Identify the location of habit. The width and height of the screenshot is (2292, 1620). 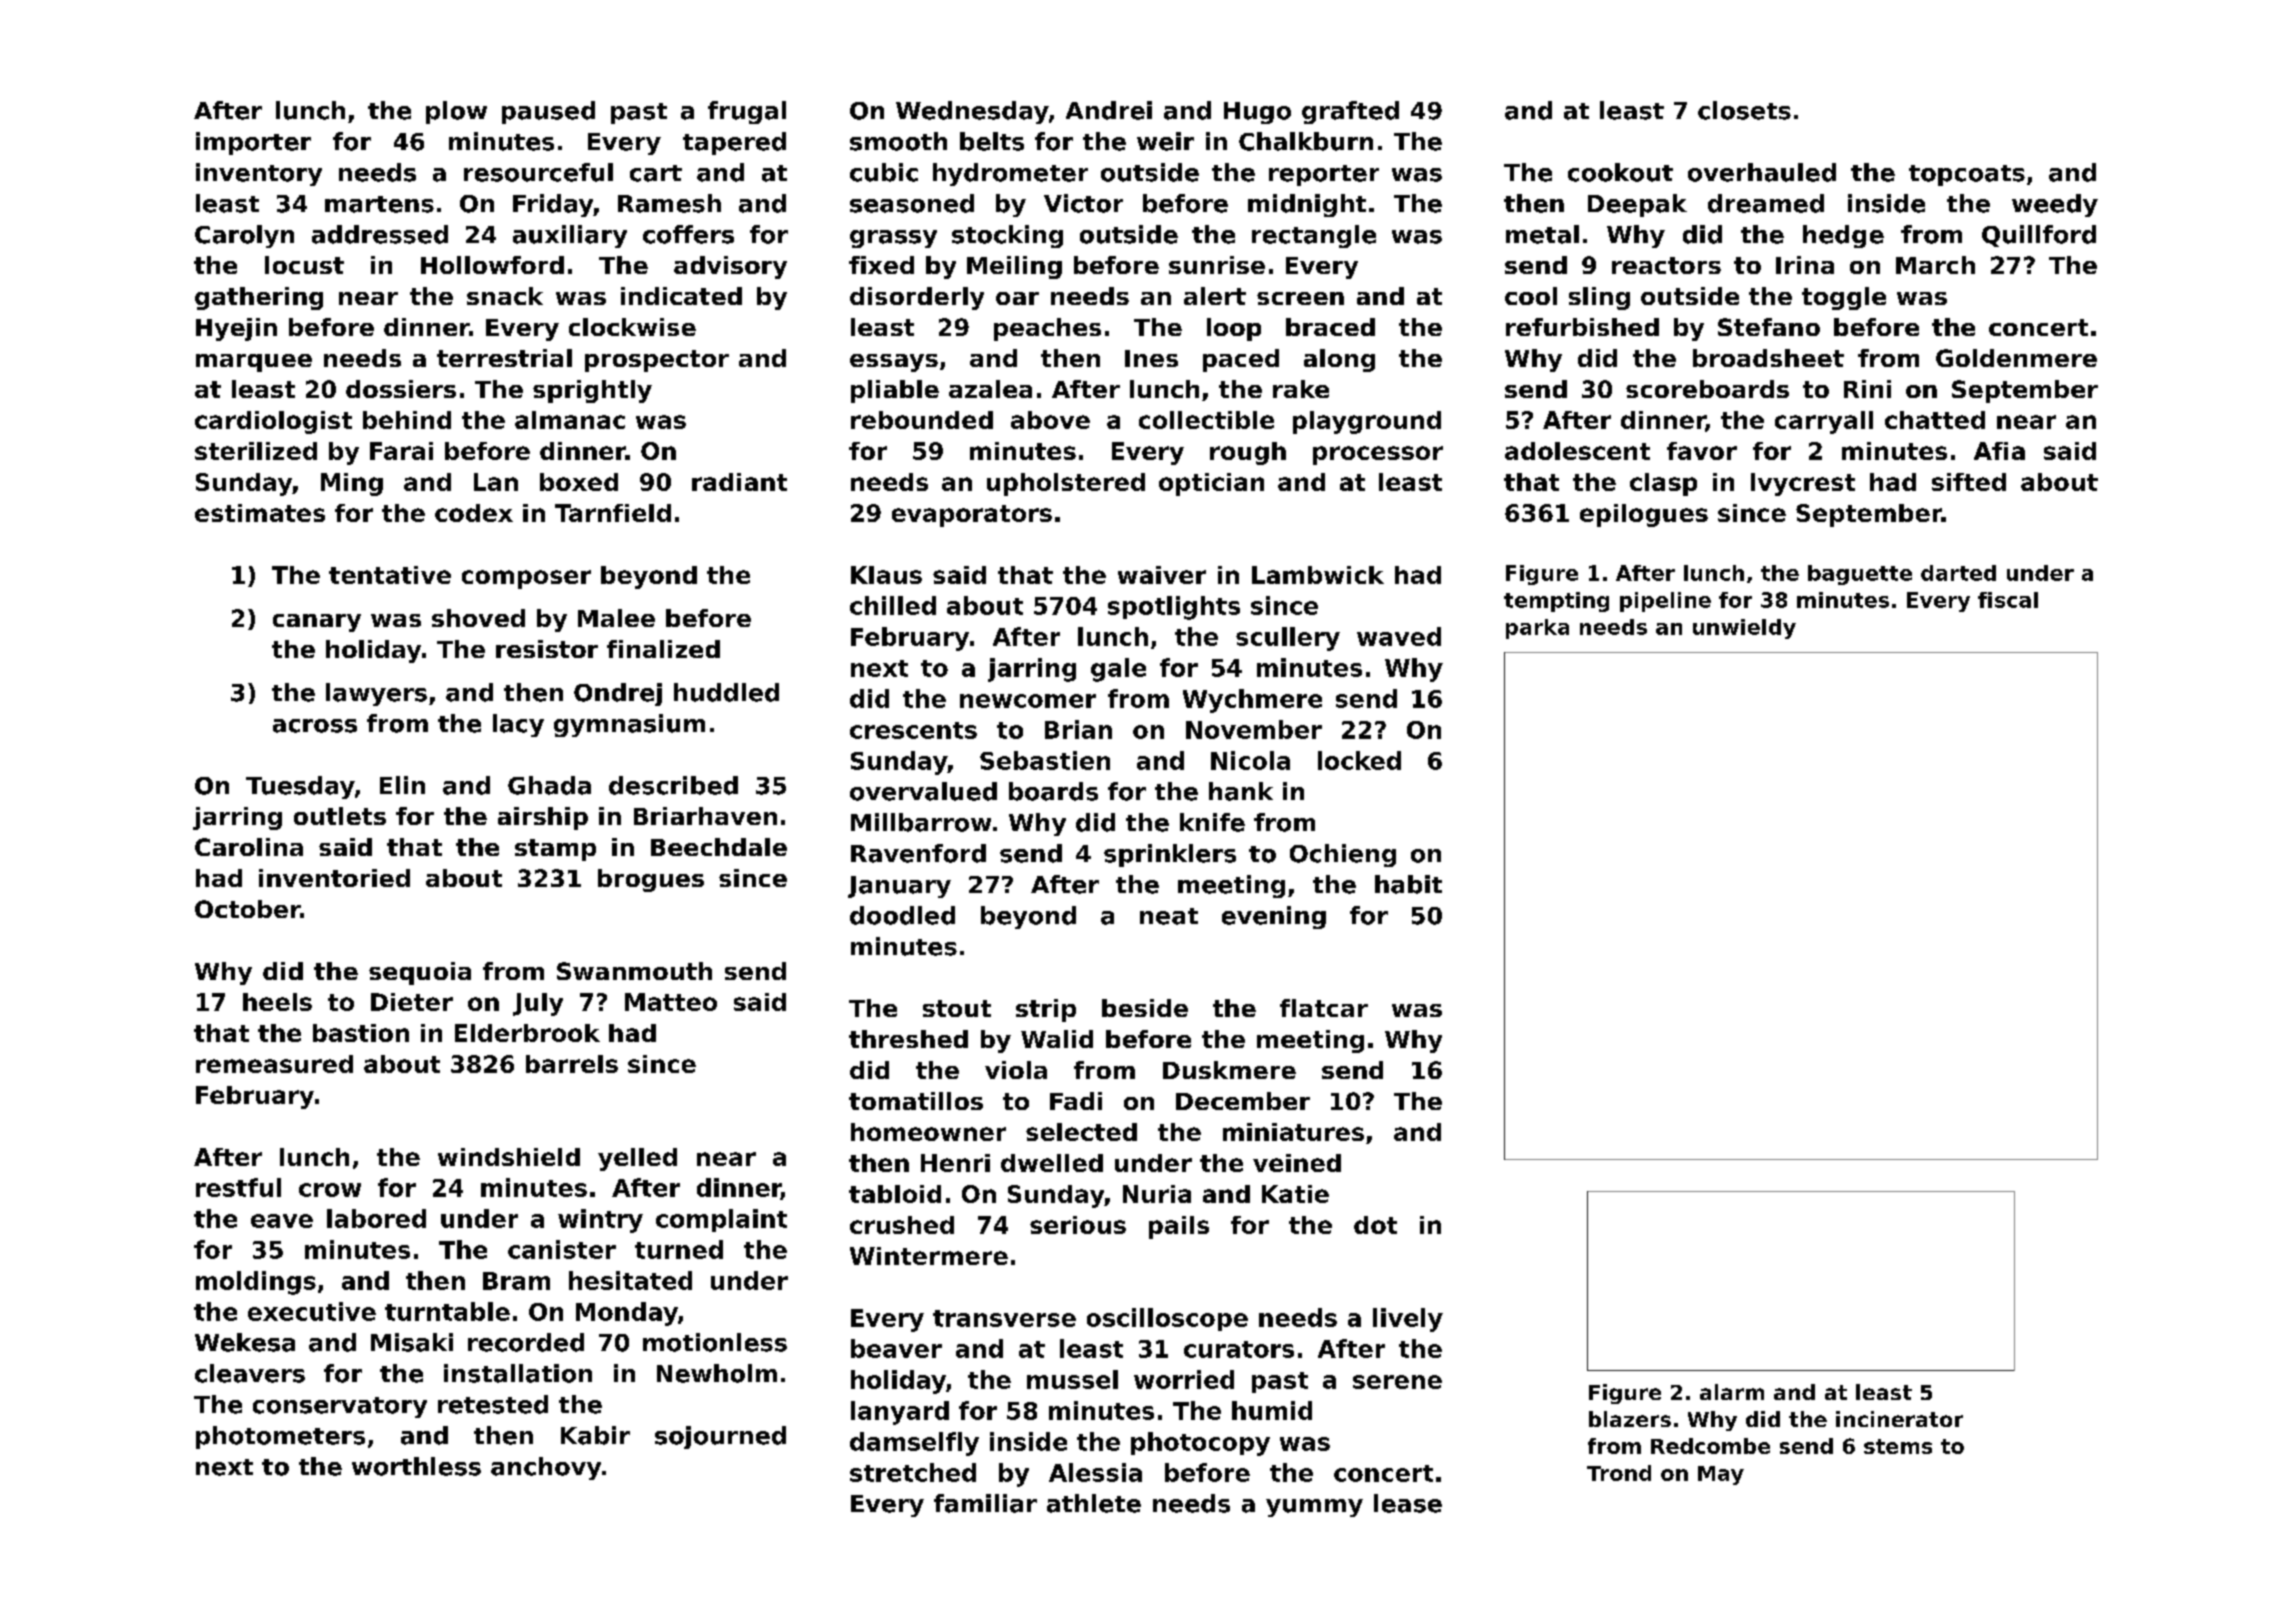
(1408, 884).
